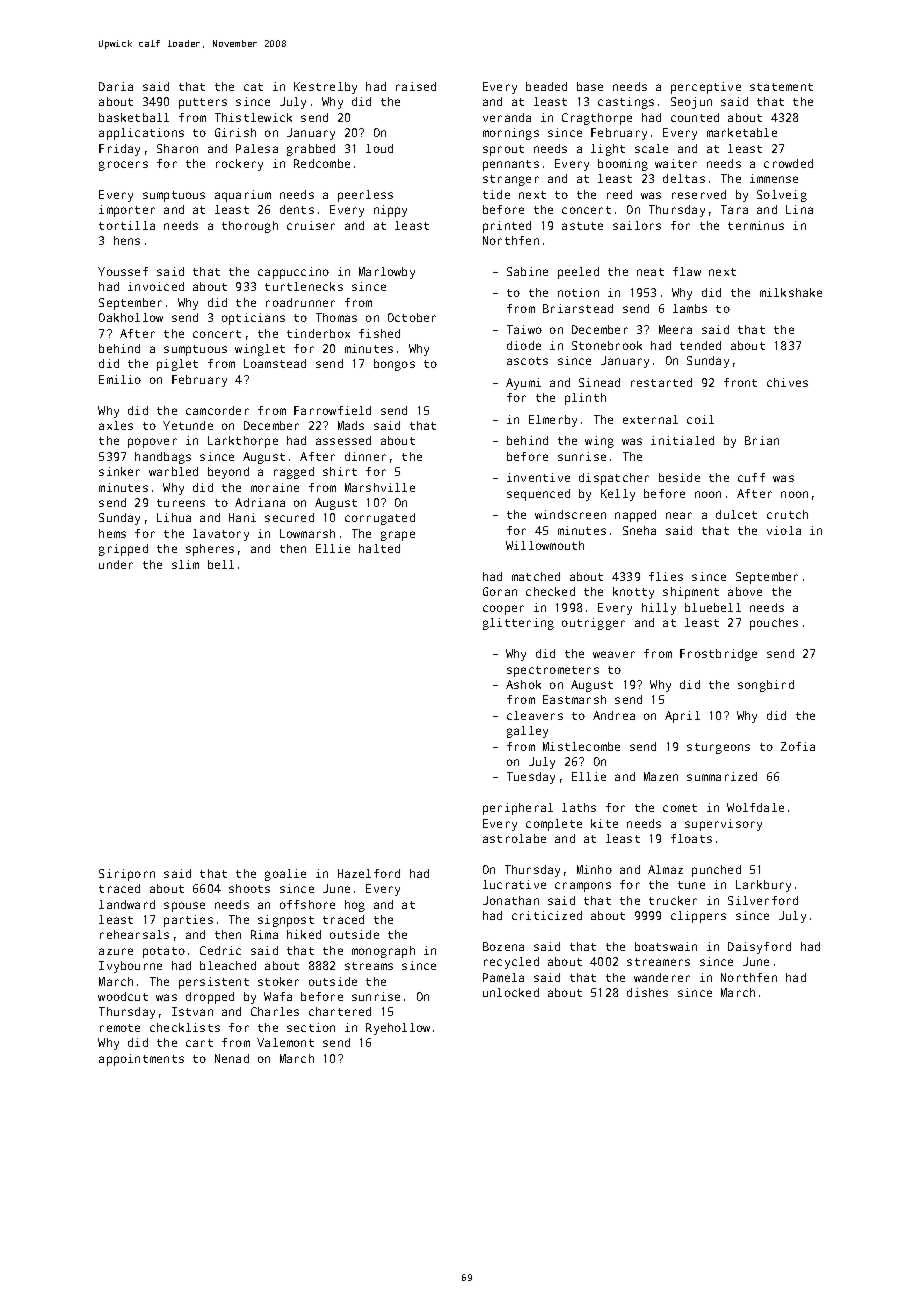  I want to click on Elmerby, so click(553, 421).
